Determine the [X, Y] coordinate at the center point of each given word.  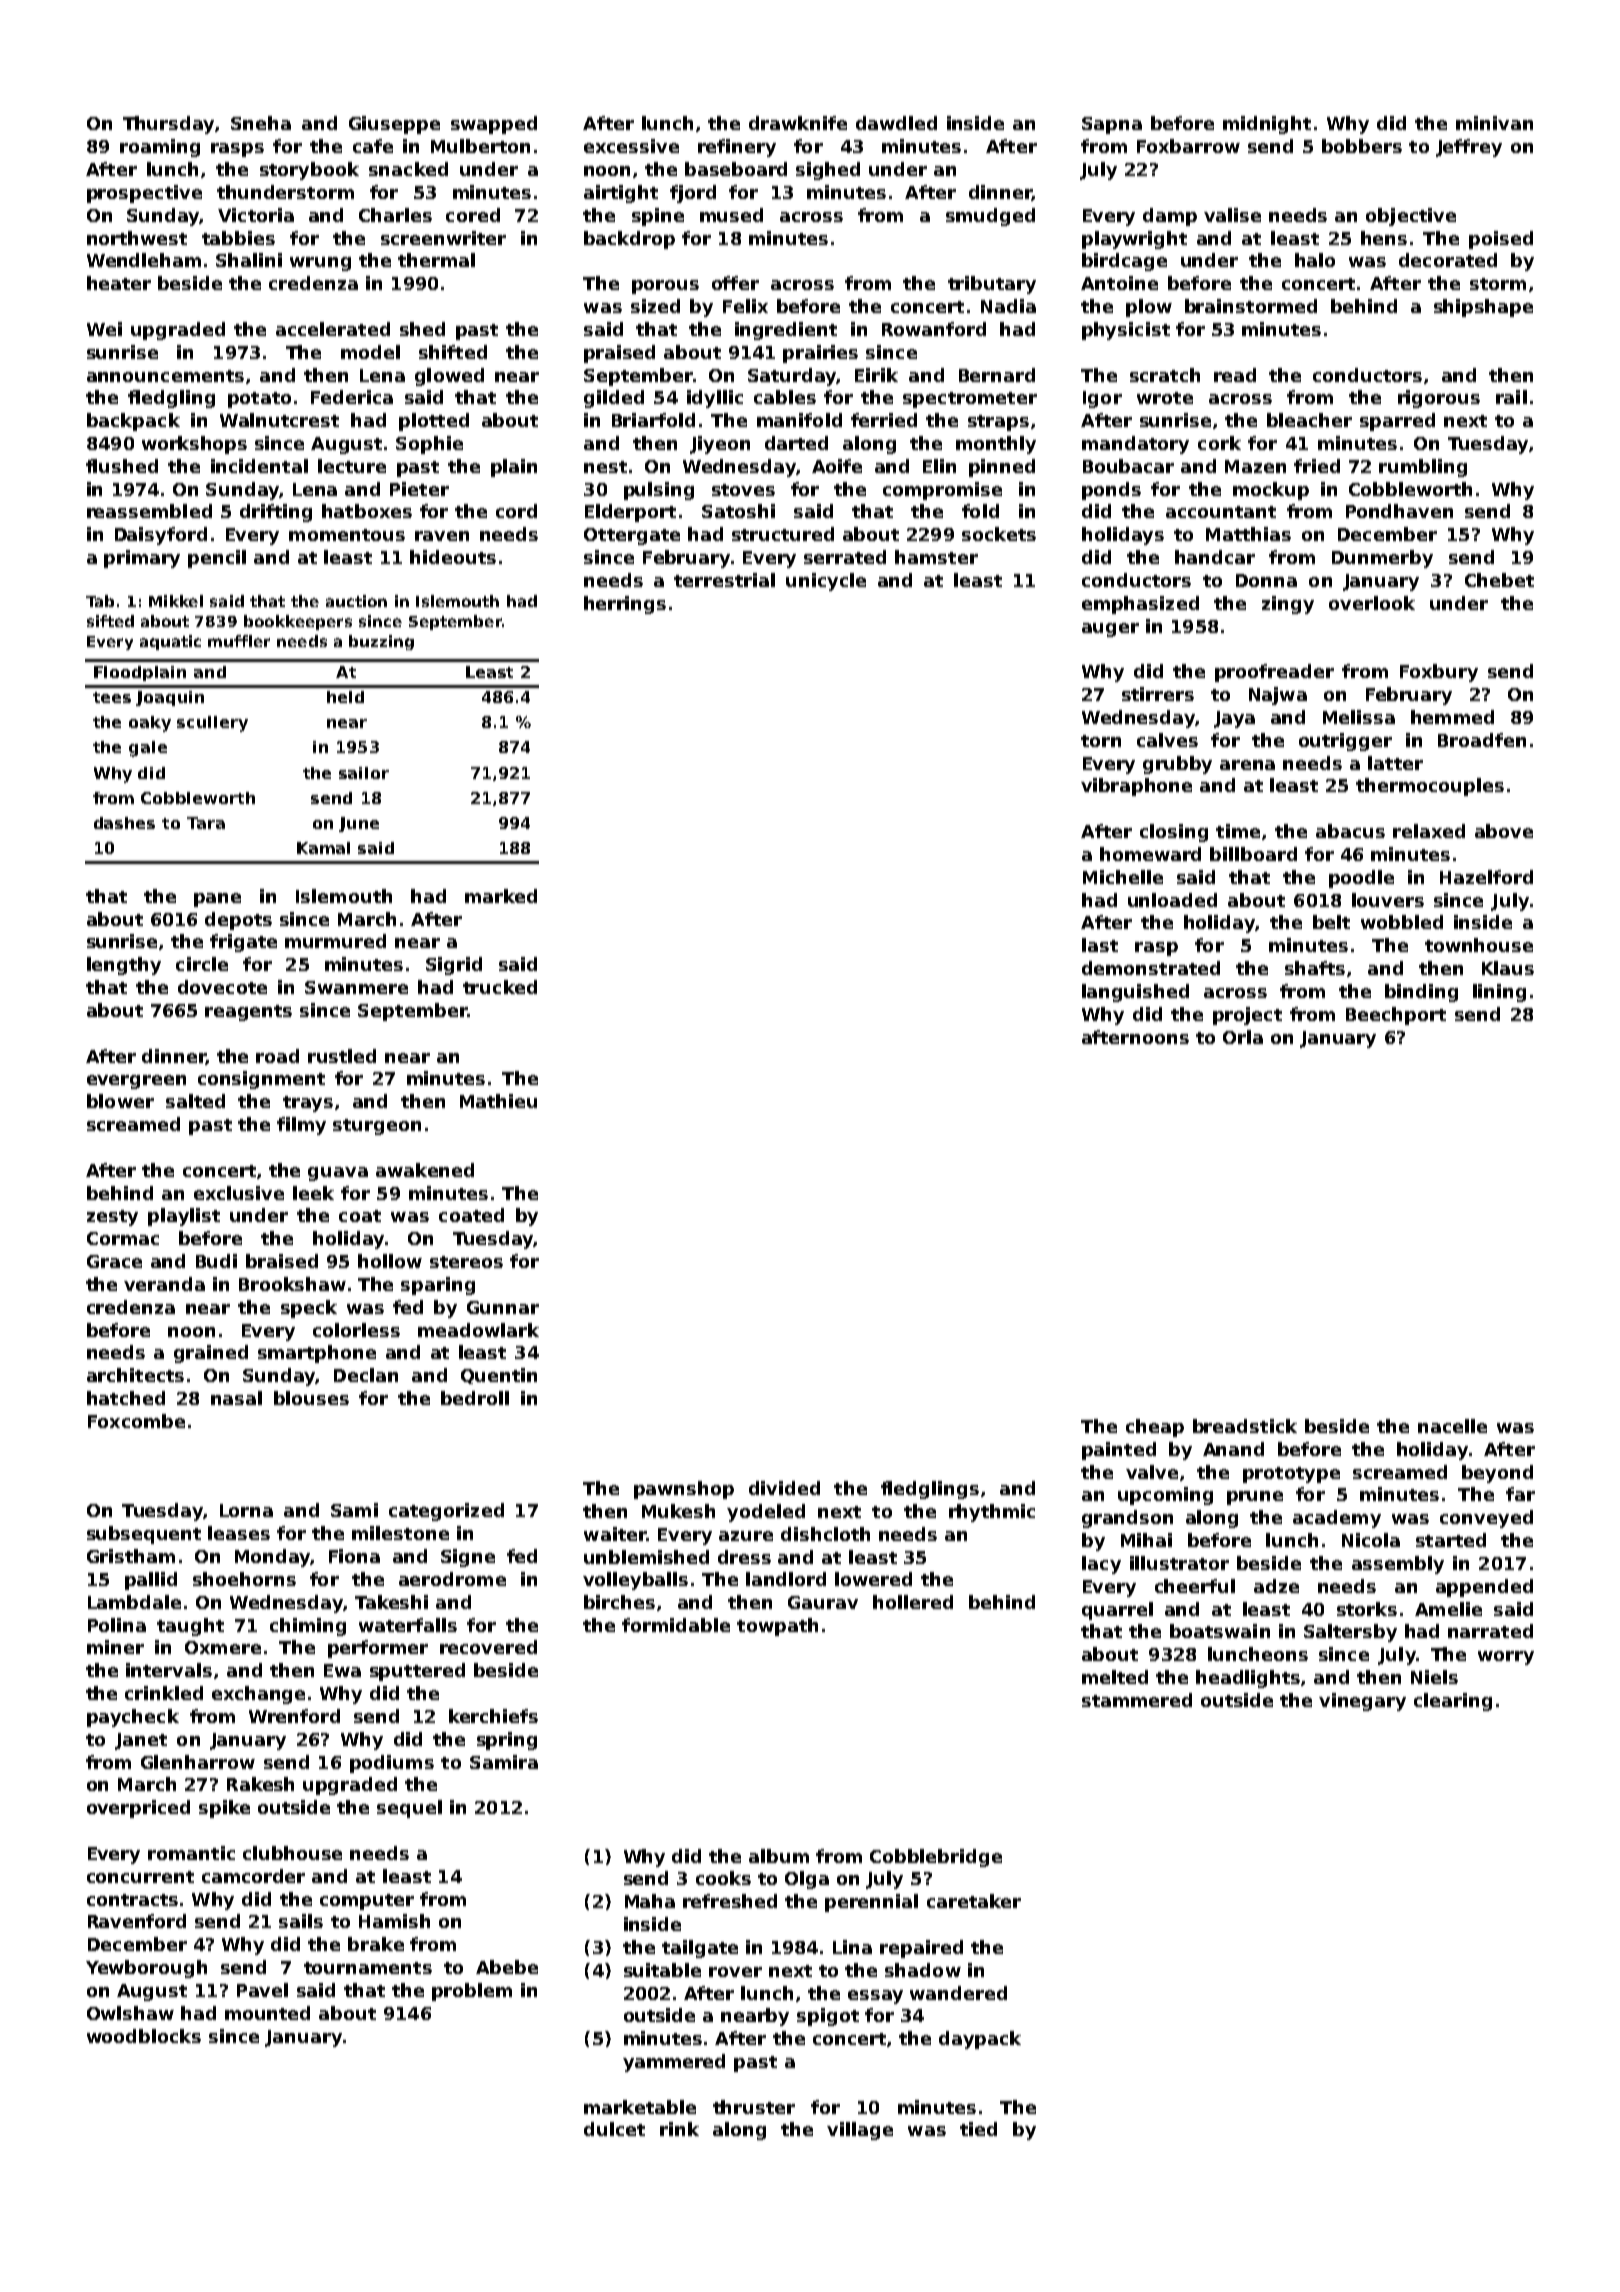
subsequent [144, 1535]
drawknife [798, 123]
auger [1110, 630]
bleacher [1309, 420]
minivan [1494, 123]
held [345, 697]
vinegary [1362, 1702]
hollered [913, 1602]
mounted [267, 2013]
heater [119, 283]
